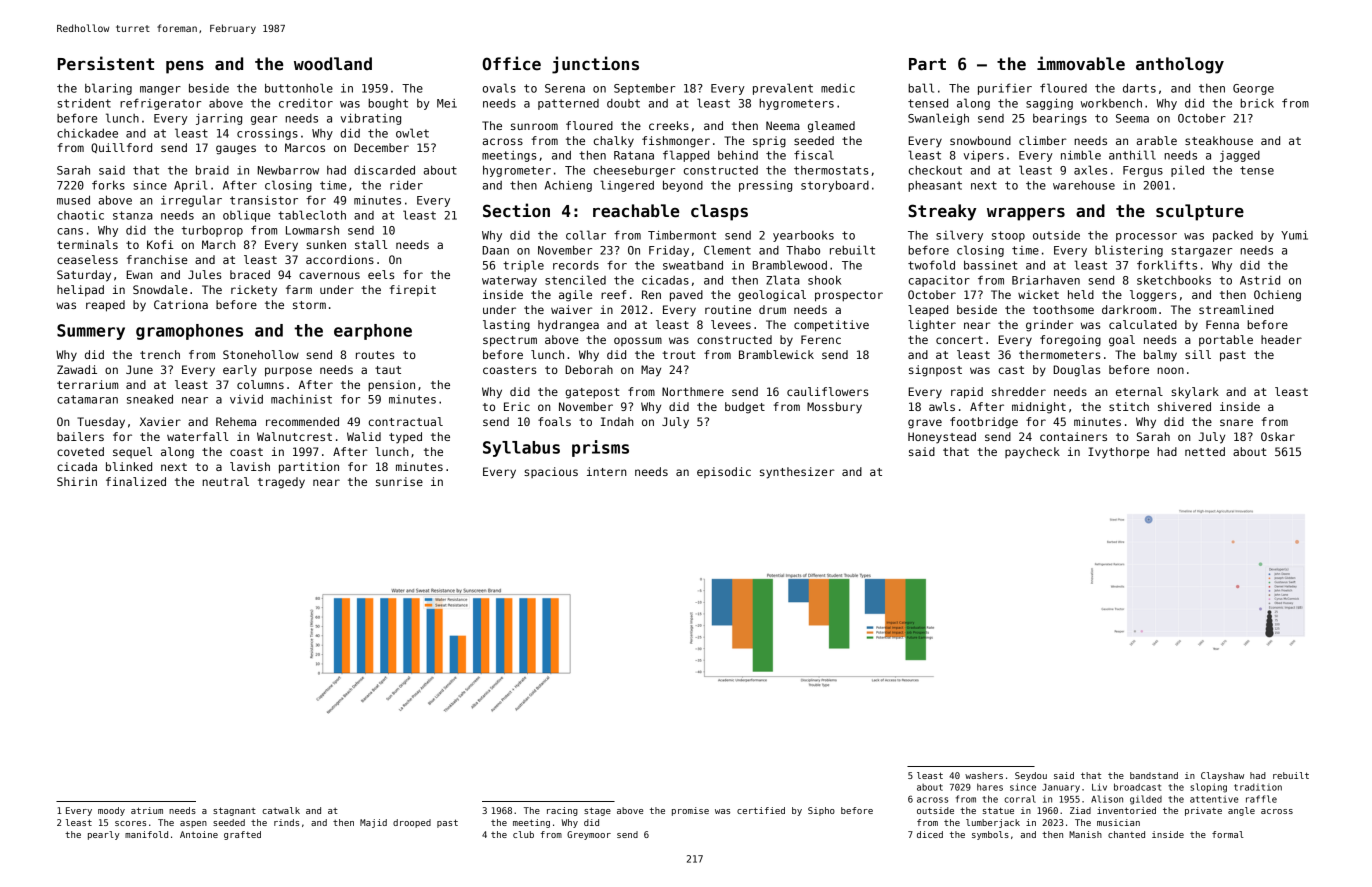  I want to click on Majid, so click(373, 823).
